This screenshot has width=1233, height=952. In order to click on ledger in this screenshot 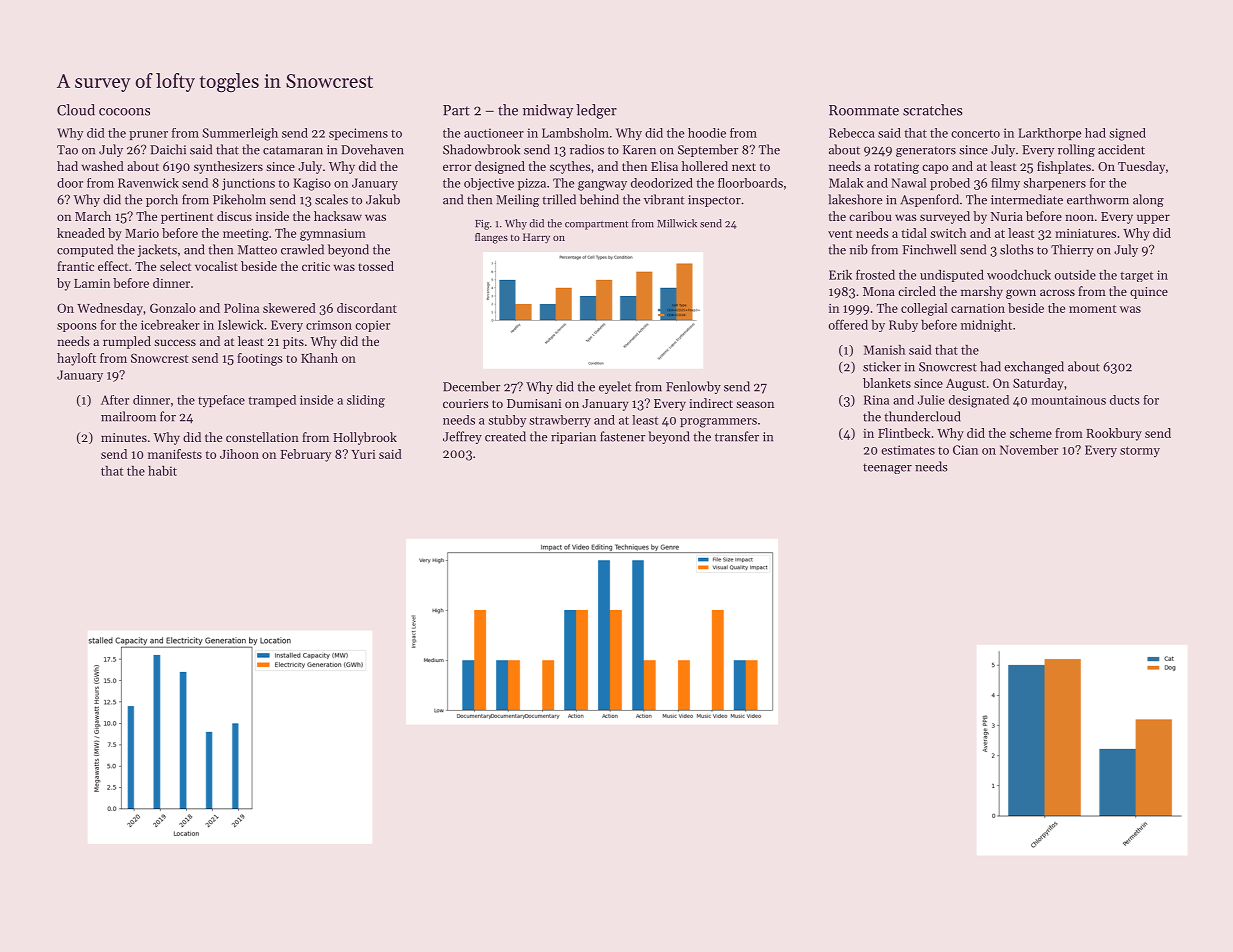, I will do `click(596, 111)`.
